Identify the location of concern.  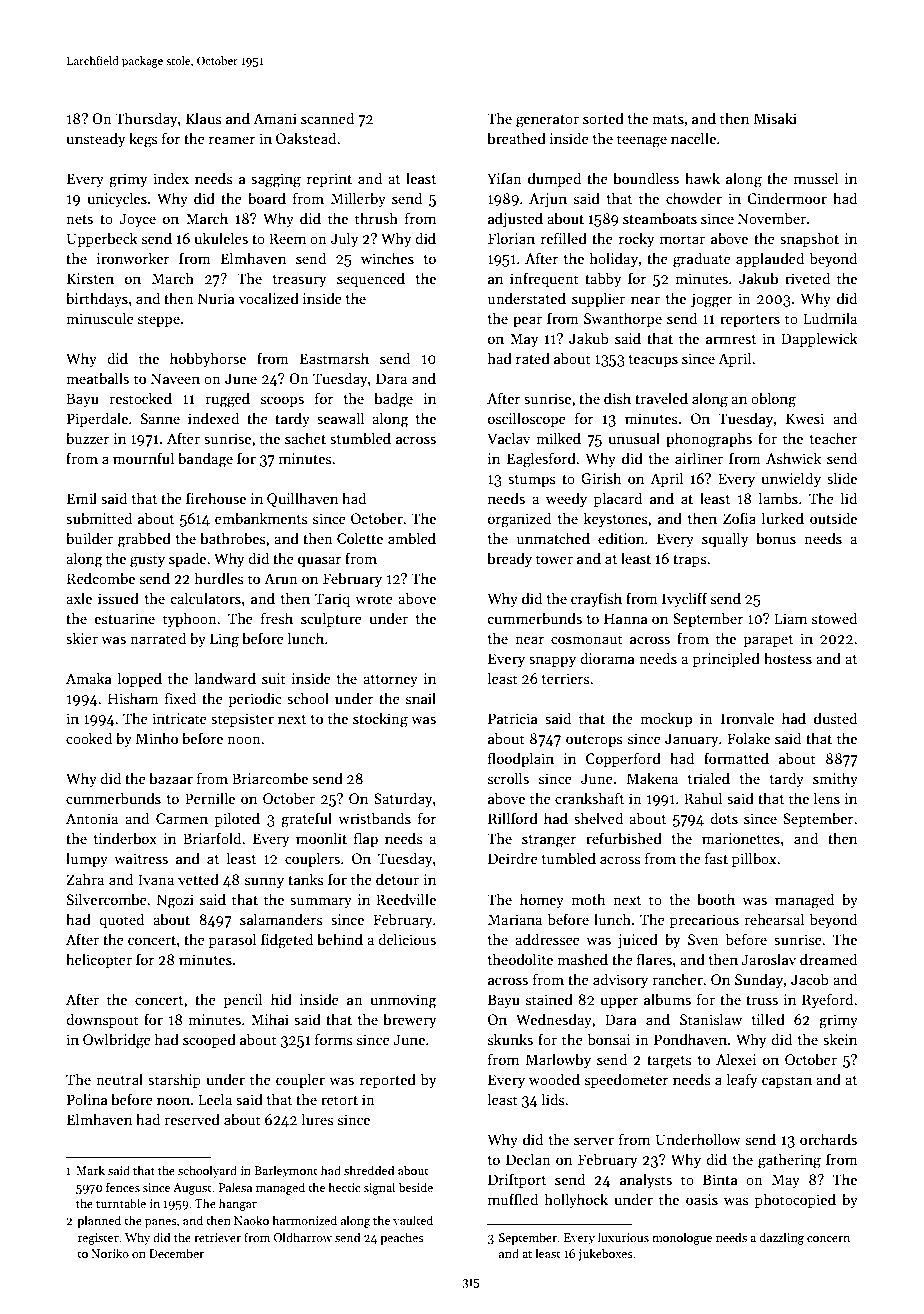
(828, 1239).
